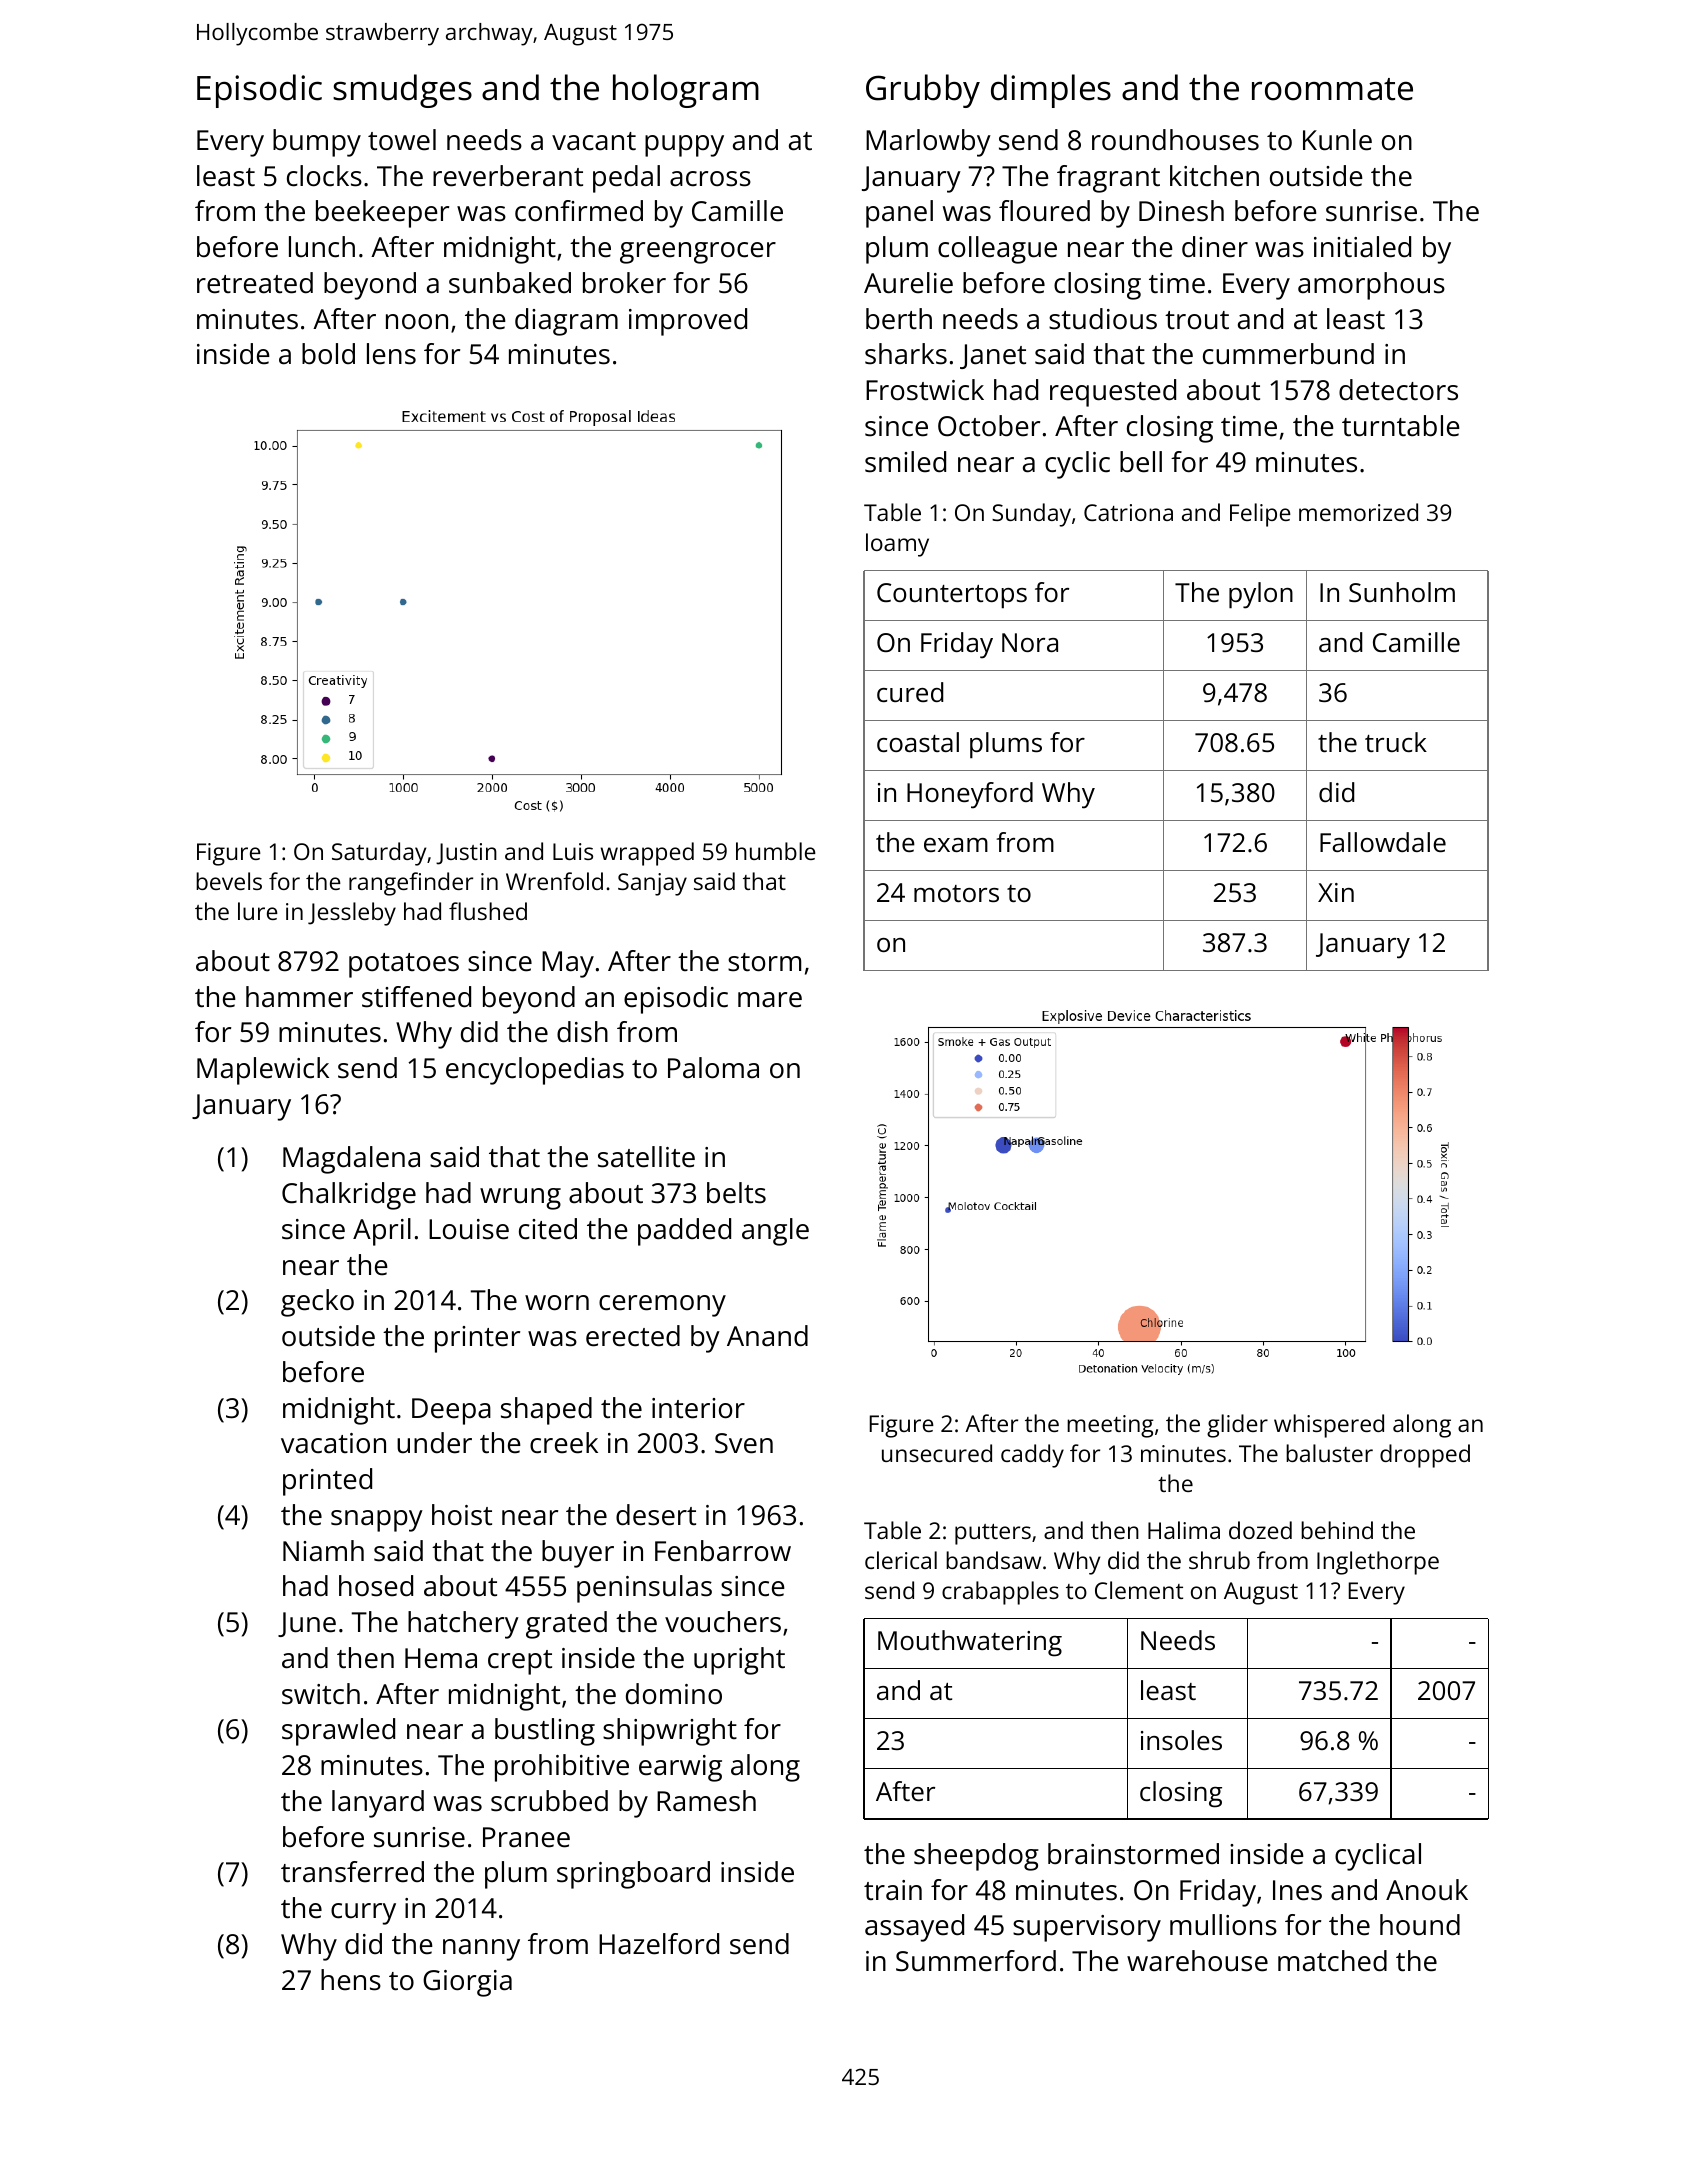 The width and height of the screenshot is (1683, 2178). Describe the element at coordinates (698, 253) in the screenshot. I see `greengrocer` at that location.
